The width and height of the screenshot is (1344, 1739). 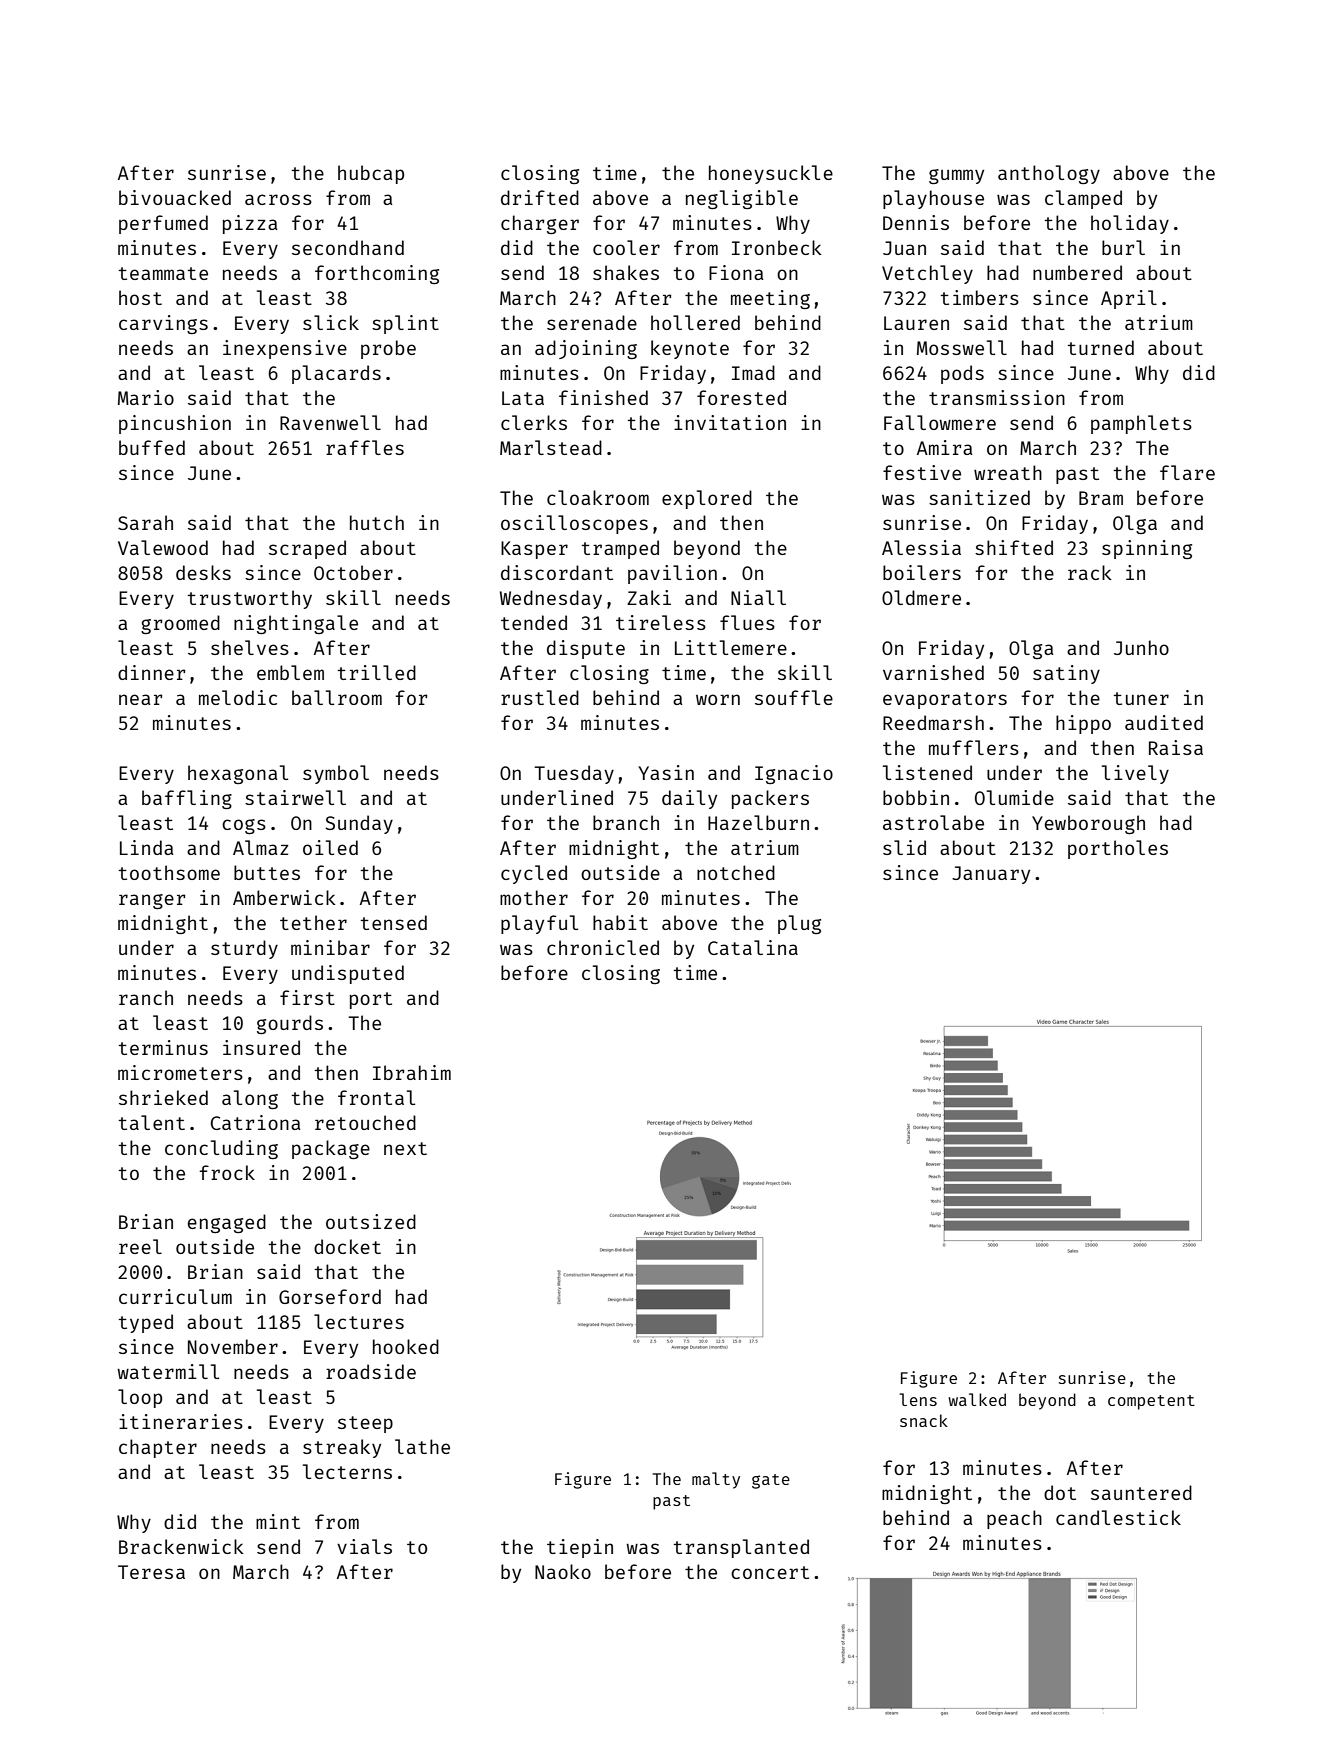 What do you see at coordinates (364, 1546) in the screenshot?
I see `vials` at bounding box center [364, 1546].
